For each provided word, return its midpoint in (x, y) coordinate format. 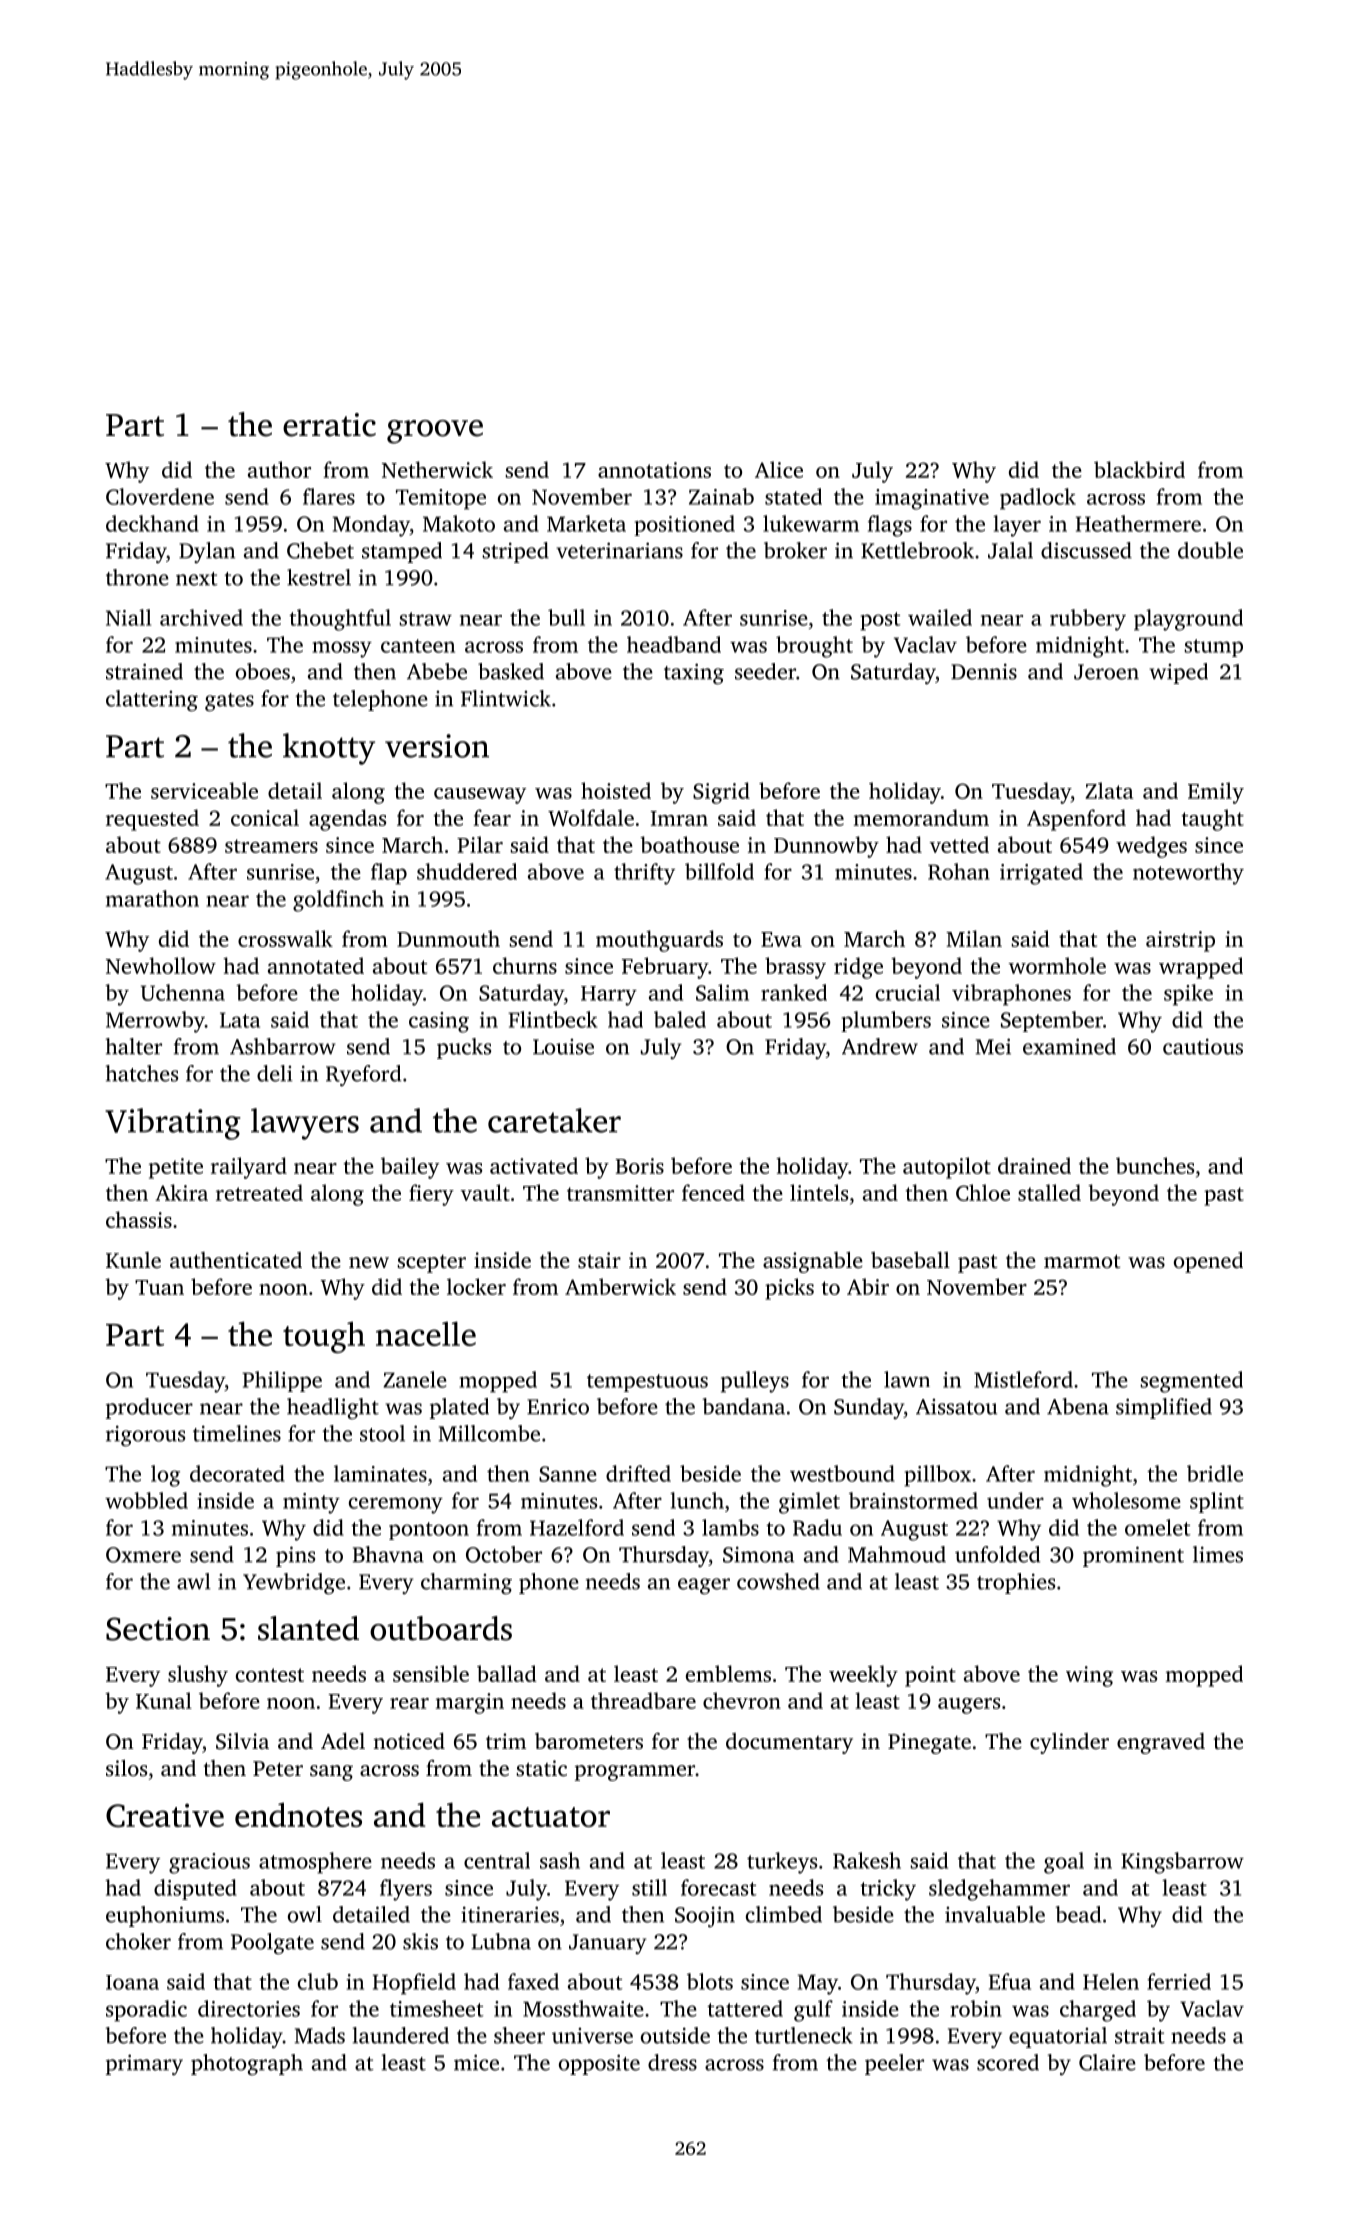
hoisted (616, 790)
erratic (329, 425)
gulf (813, 2011)
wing (1089, 1676)
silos (126, 1768)
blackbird (1139, 469)
